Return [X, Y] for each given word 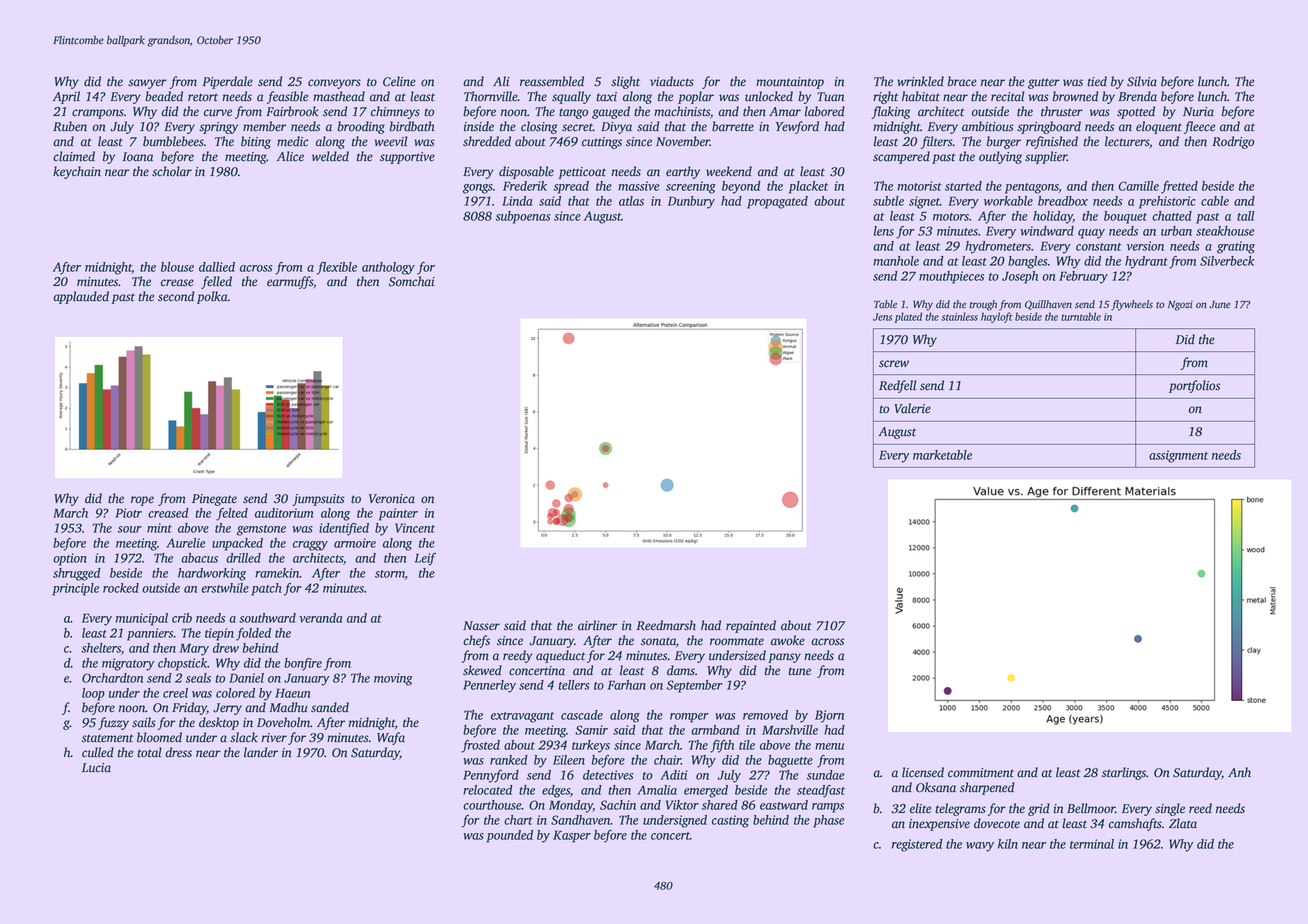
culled [98, 752]
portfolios [1194, 386]
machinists [682, 111]
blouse [177, 267]
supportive [407, 158]
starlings [1124, 773]
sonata [658, 641]
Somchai [412, 281]
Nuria [1198, 112]
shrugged [77, 574]
